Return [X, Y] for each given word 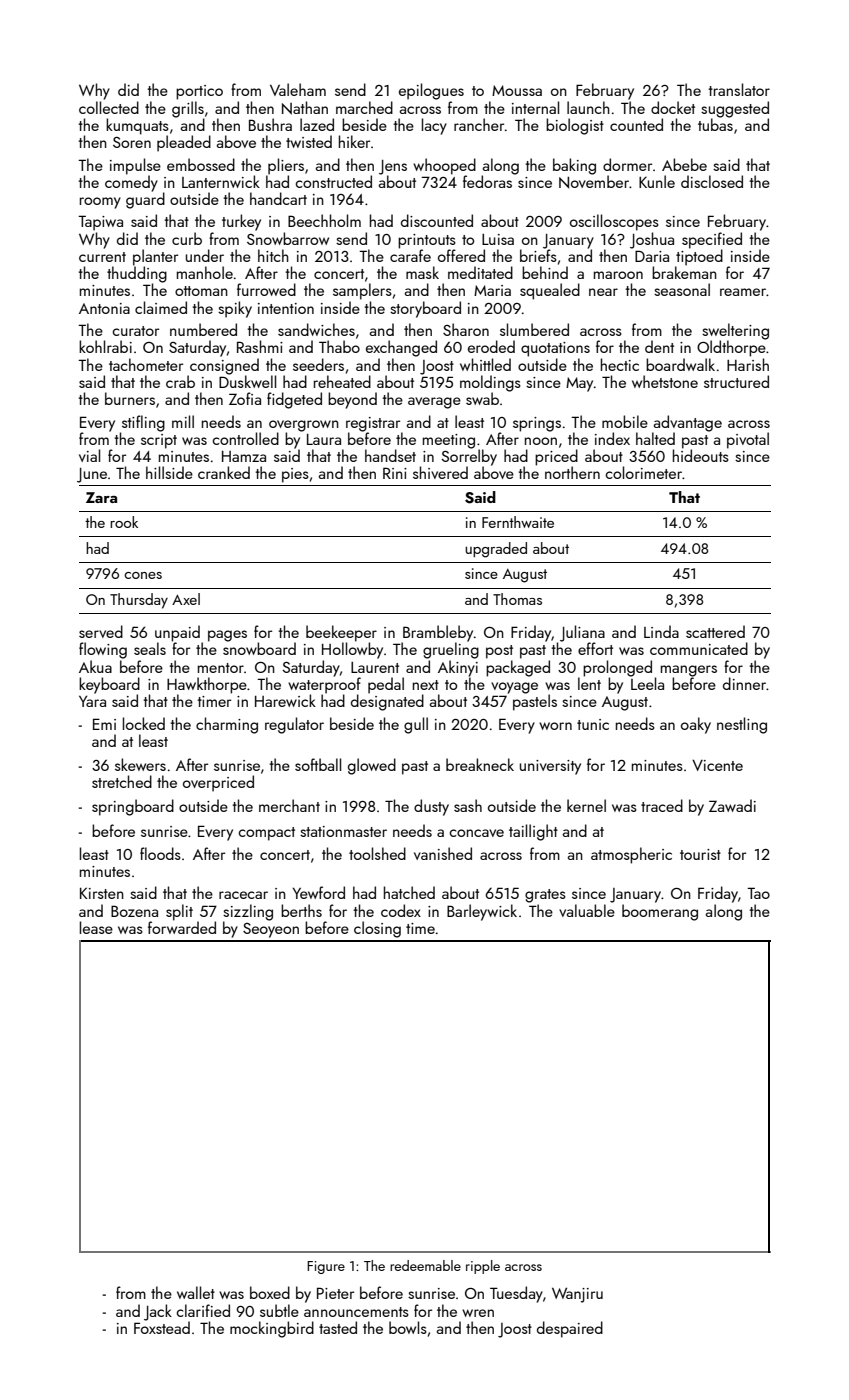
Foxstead [162, 1327]
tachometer [146, 364]
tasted [338, 1327]
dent [659, 346]
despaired [570, 1329]
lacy [434, 126]
